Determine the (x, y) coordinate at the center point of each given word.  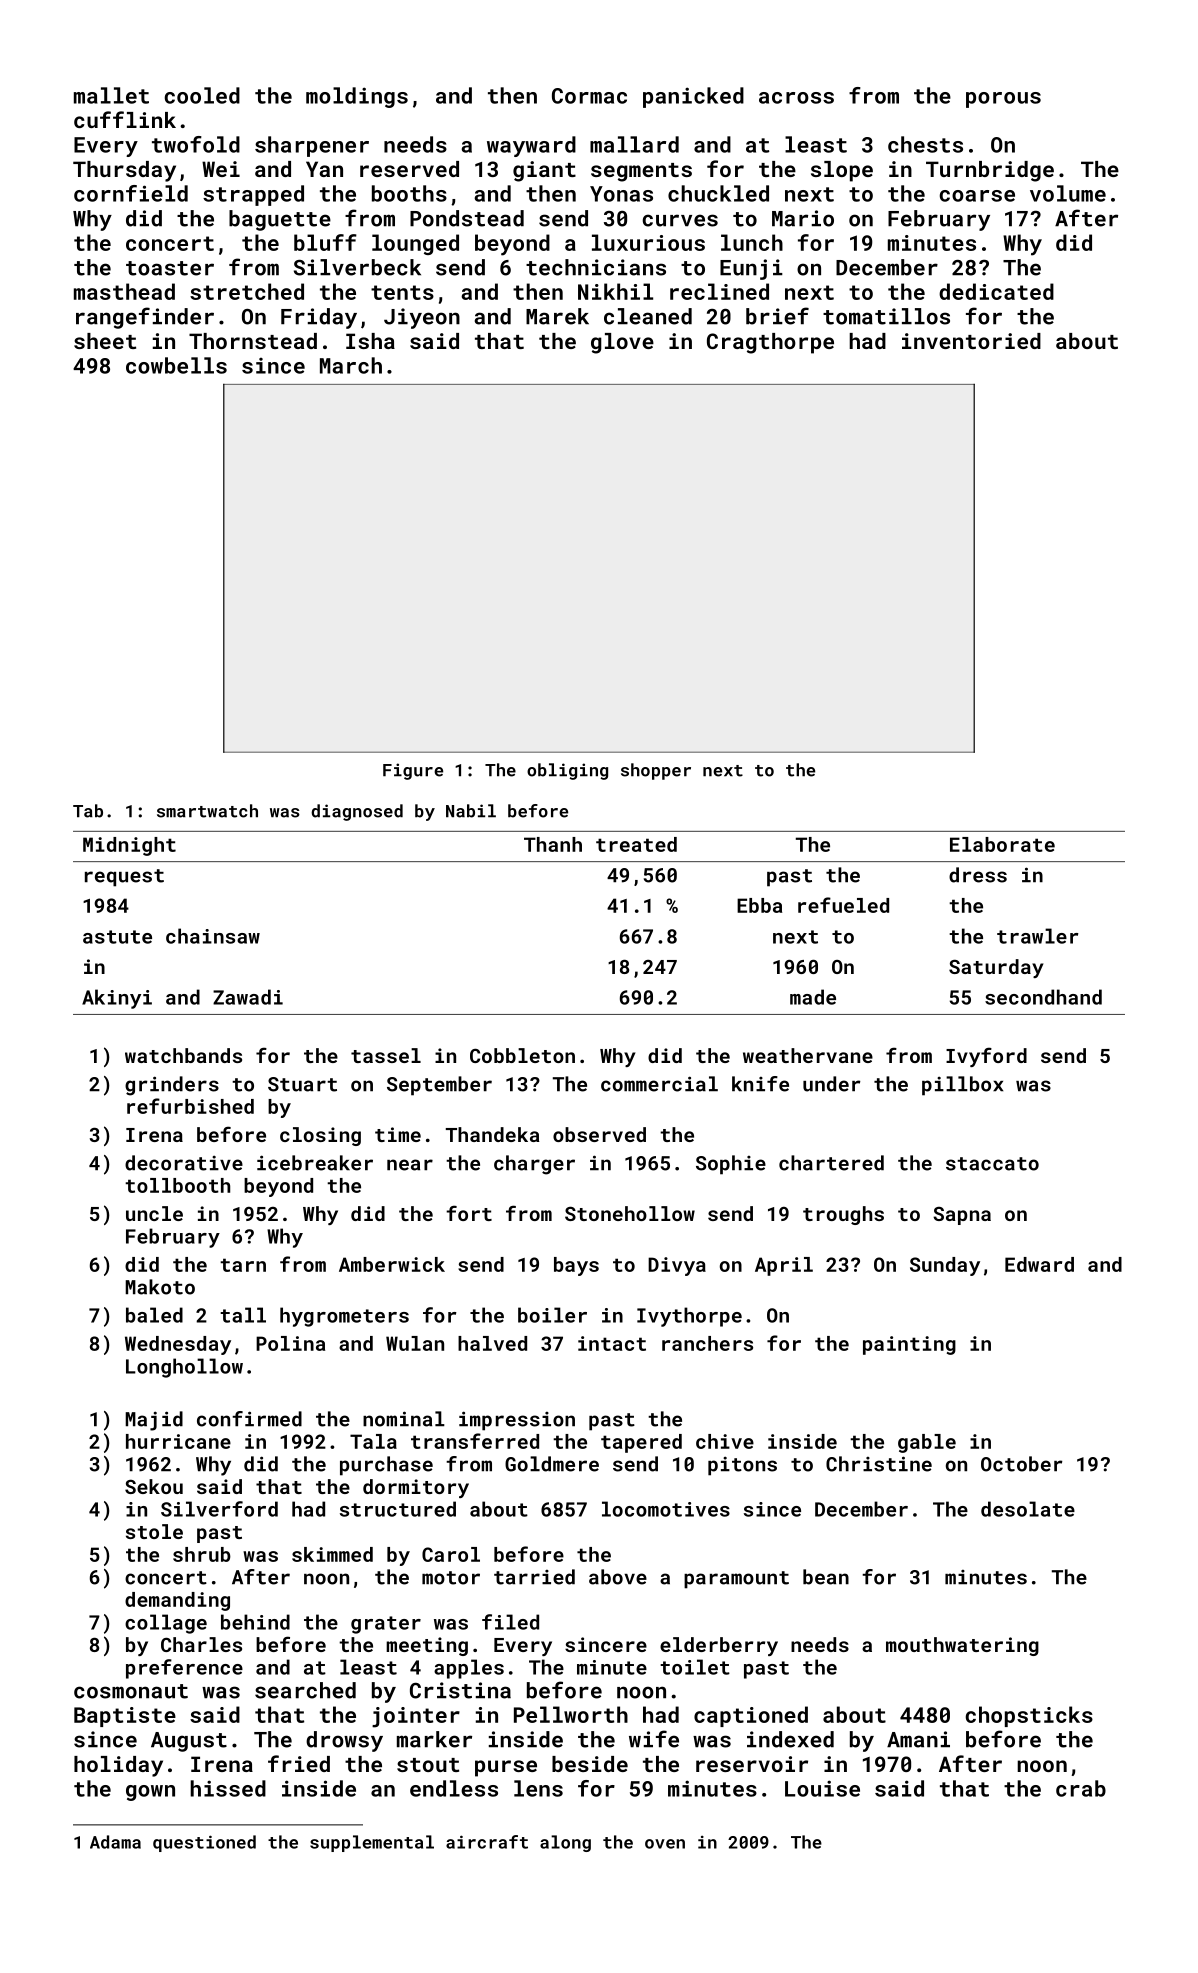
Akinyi (117, 999)
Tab (88, 811)
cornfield (131, 193)
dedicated (996, 291)
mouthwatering (962, 1646)
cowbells (176, 365)
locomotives (666, 1509)
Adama (115, 1842)
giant (544, 171)
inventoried (971, 341)
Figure (413, 771)
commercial (659, 1084)
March (351, 365)
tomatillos (886, 316)
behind (255, 1622)
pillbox (962, 1086)
